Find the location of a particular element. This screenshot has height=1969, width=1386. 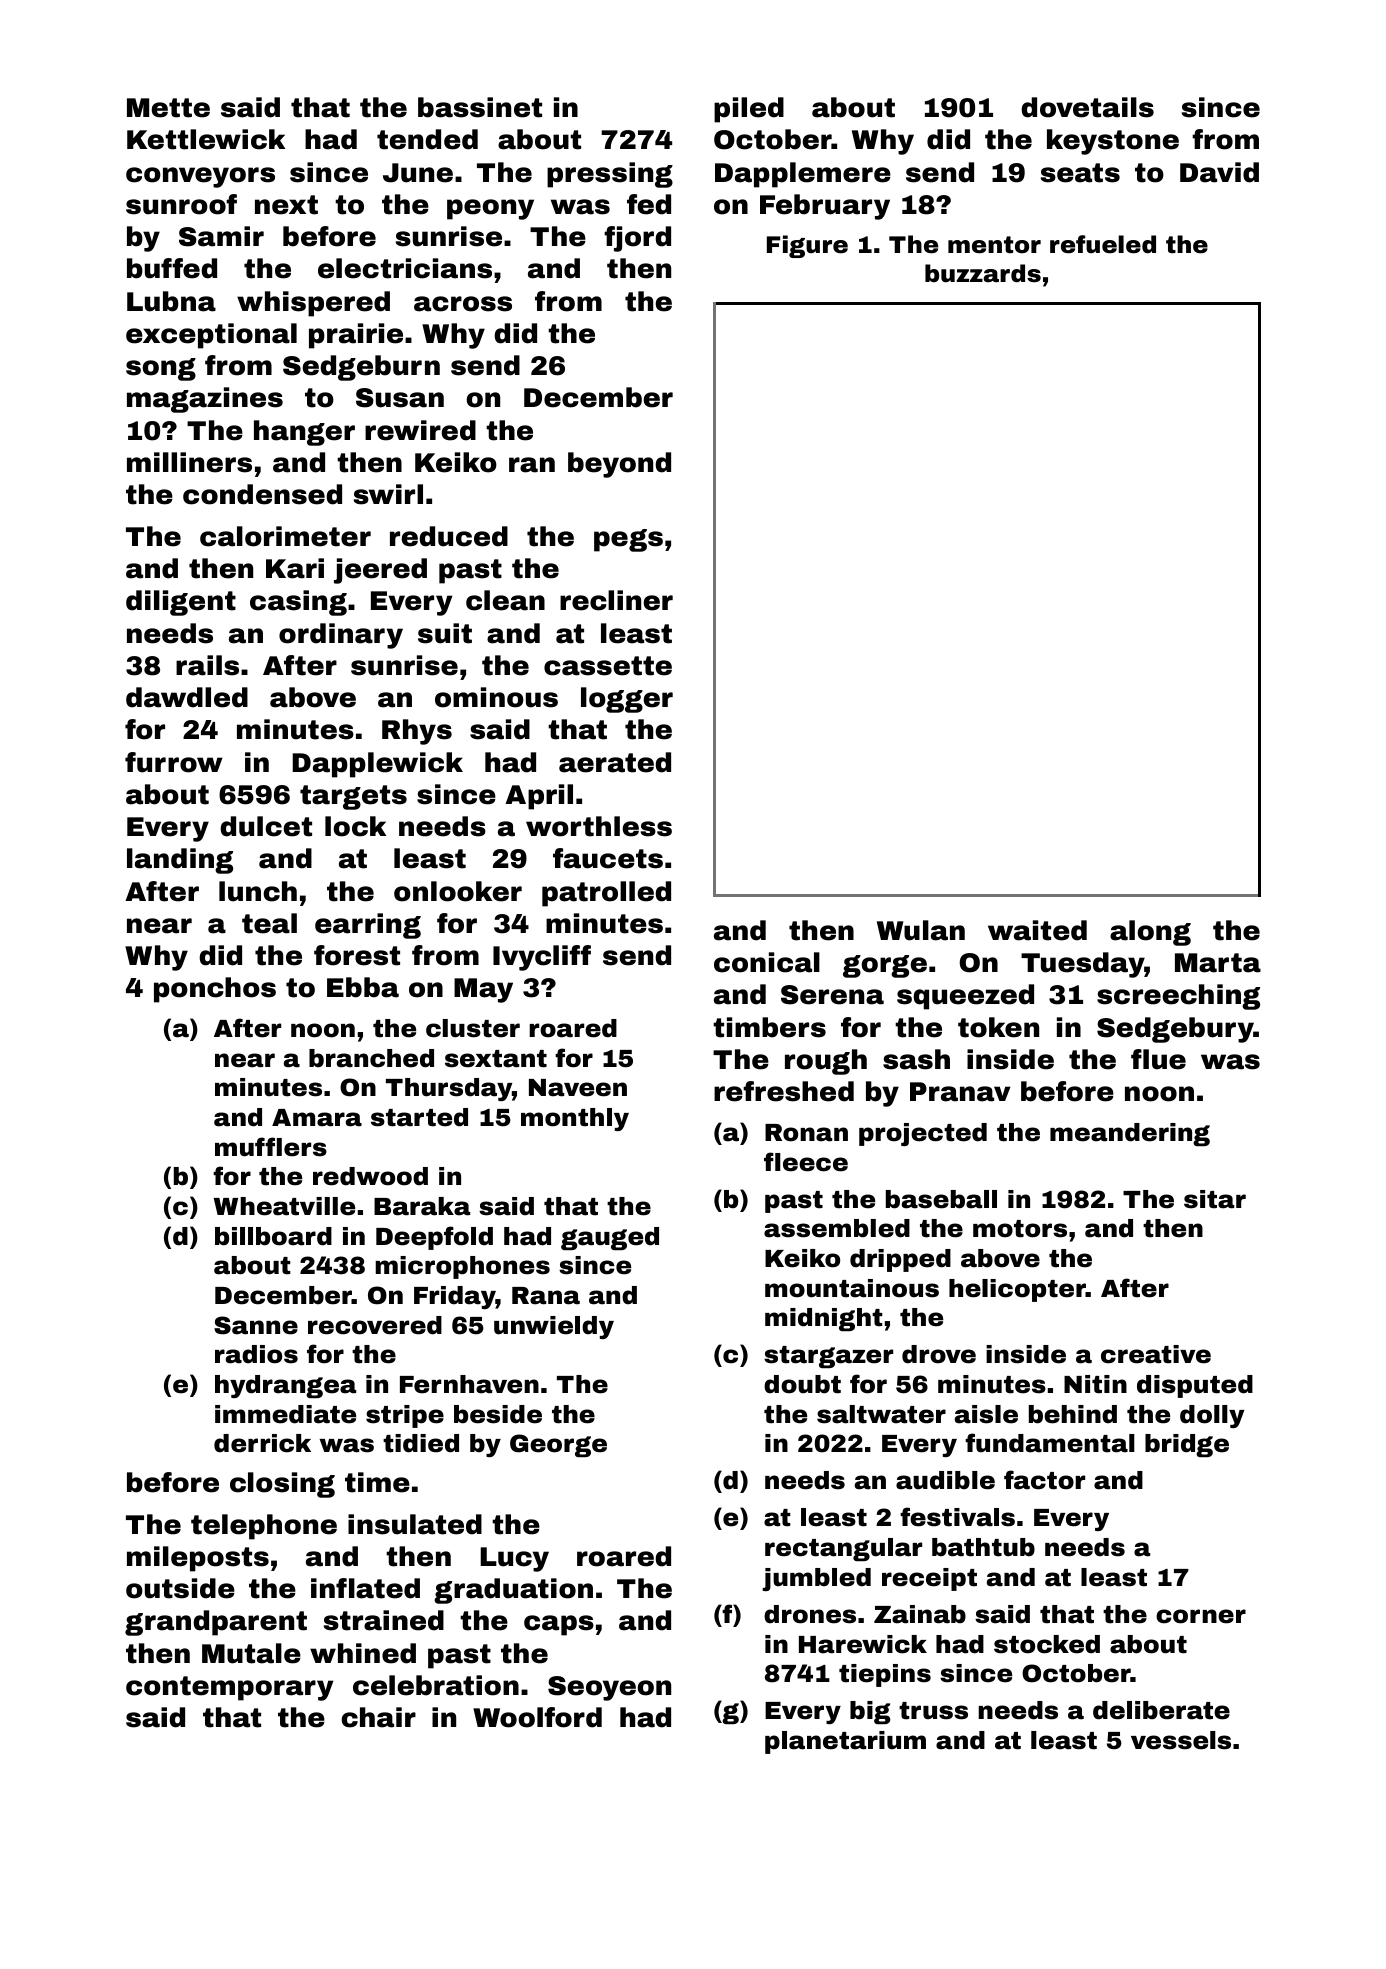

buzzards is located at coordinates (983, 273).
